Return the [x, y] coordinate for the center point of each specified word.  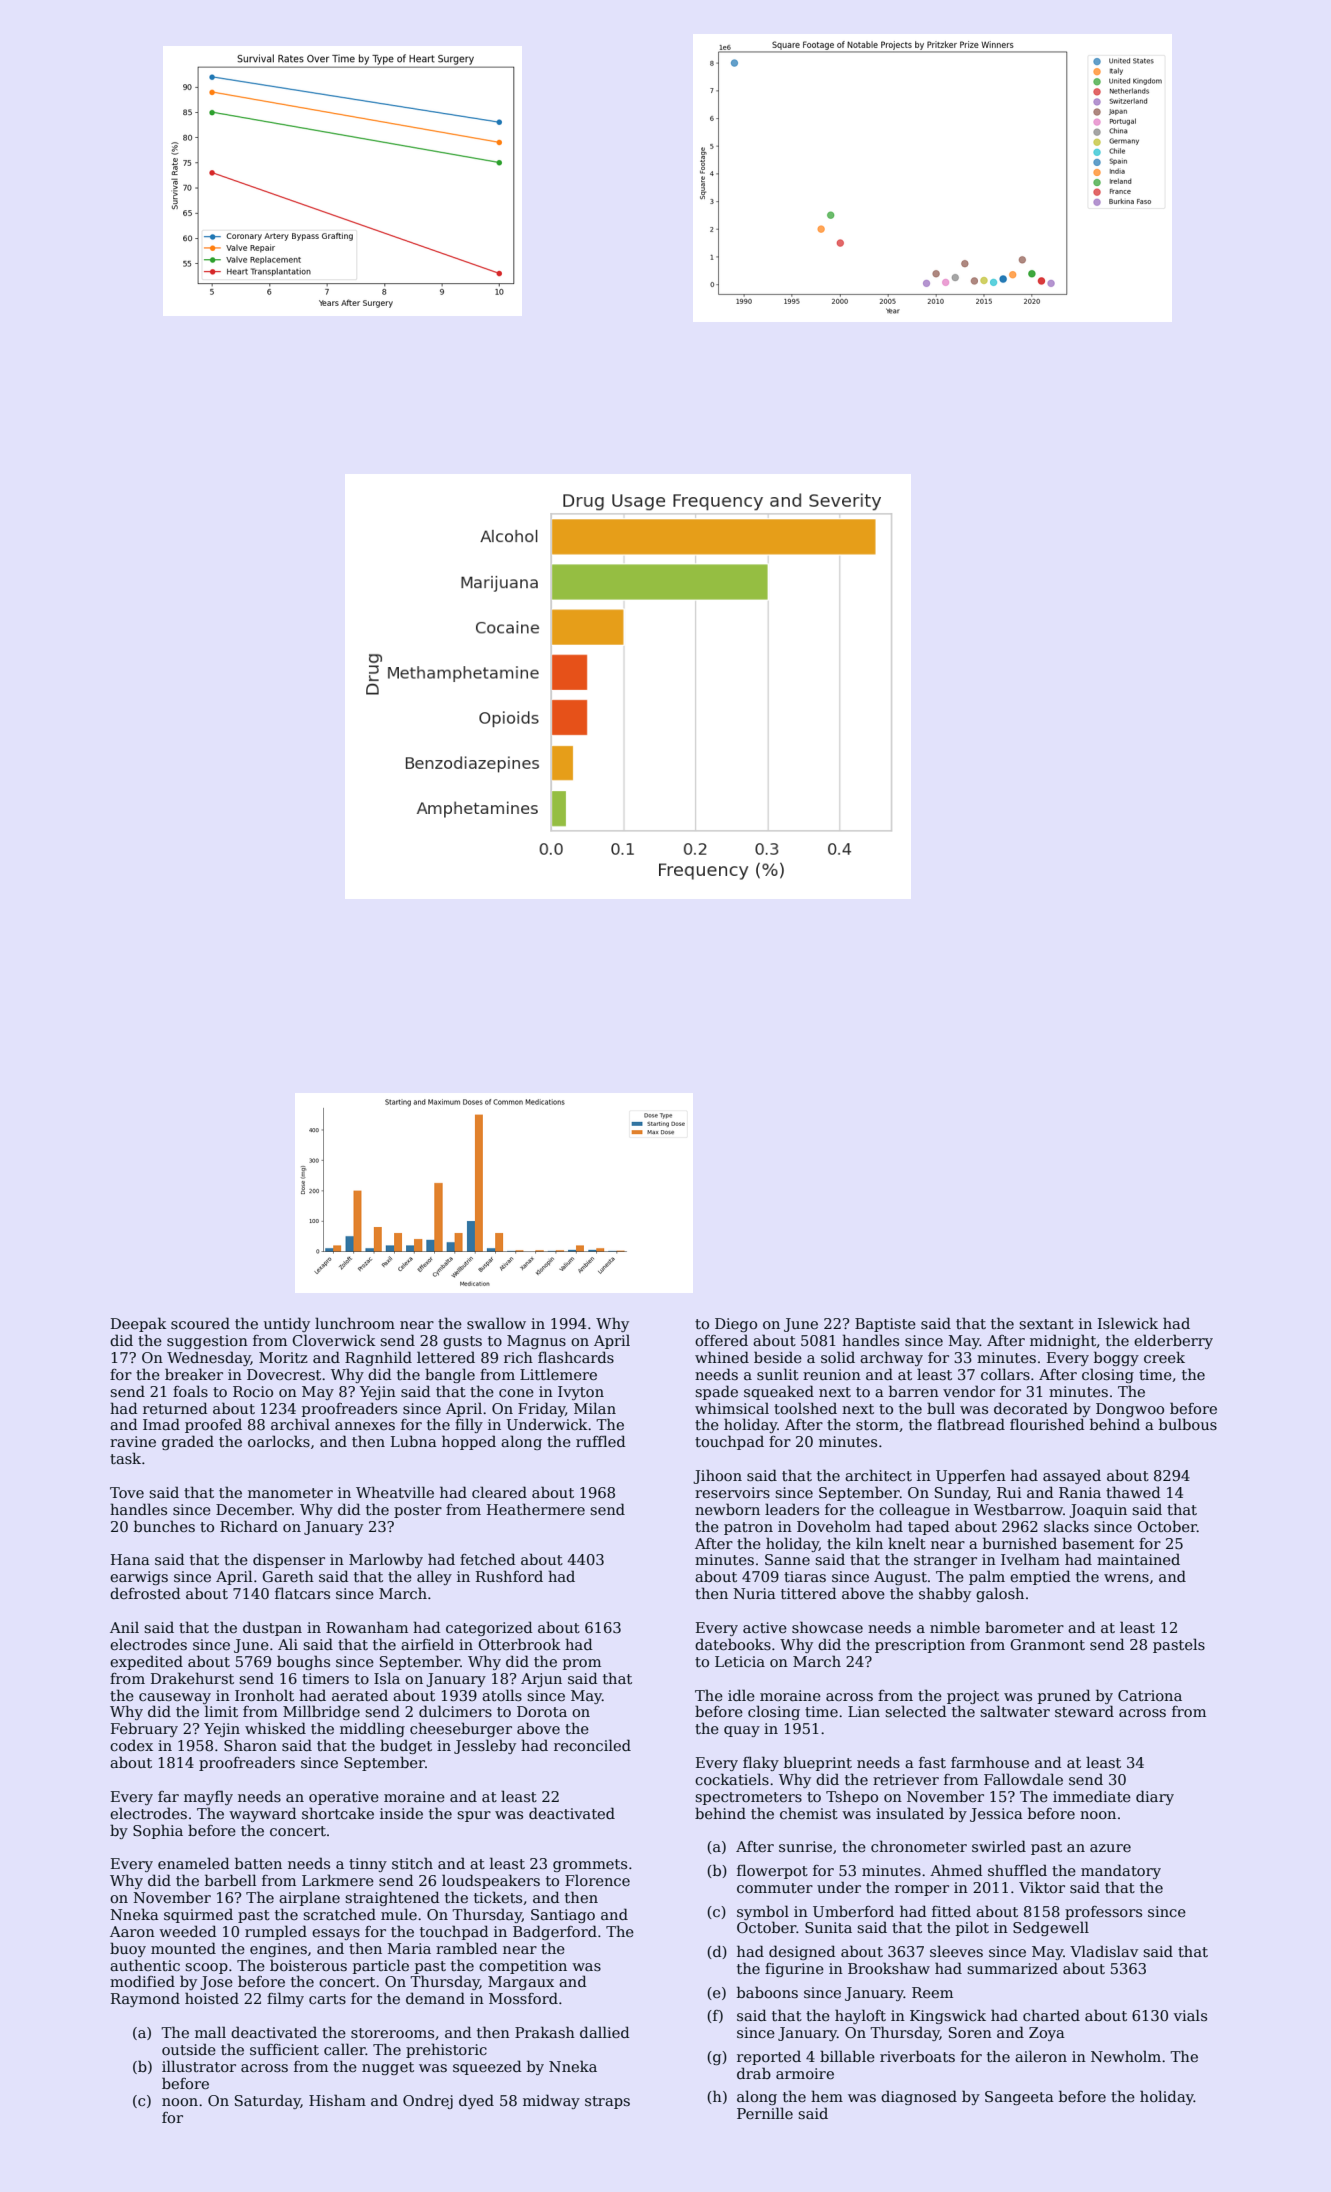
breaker [194, 1374]
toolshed [805, 1408]
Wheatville [395, 1492]
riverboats [917, 2056]
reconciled [592, 1745]
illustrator [199, 2066]
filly [469, 1425]
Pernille [765, 2113]
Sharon [250, 1745]
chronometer [919, 1846]
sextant [1046, 1324]
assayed [1072, 1476]
